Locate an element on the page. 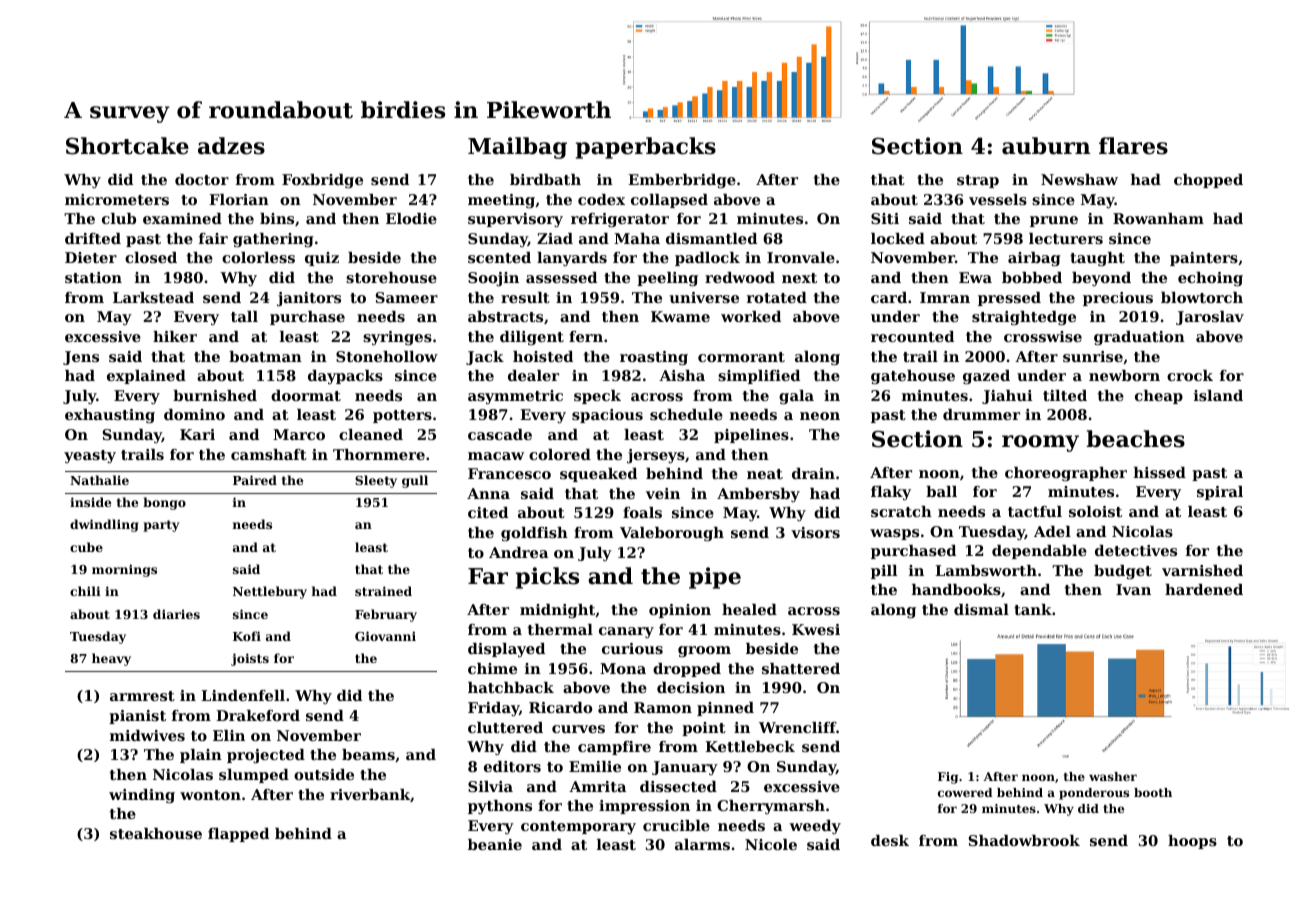 This document has height=924, width=1308. washer is located at coordinates (1113, 776).
